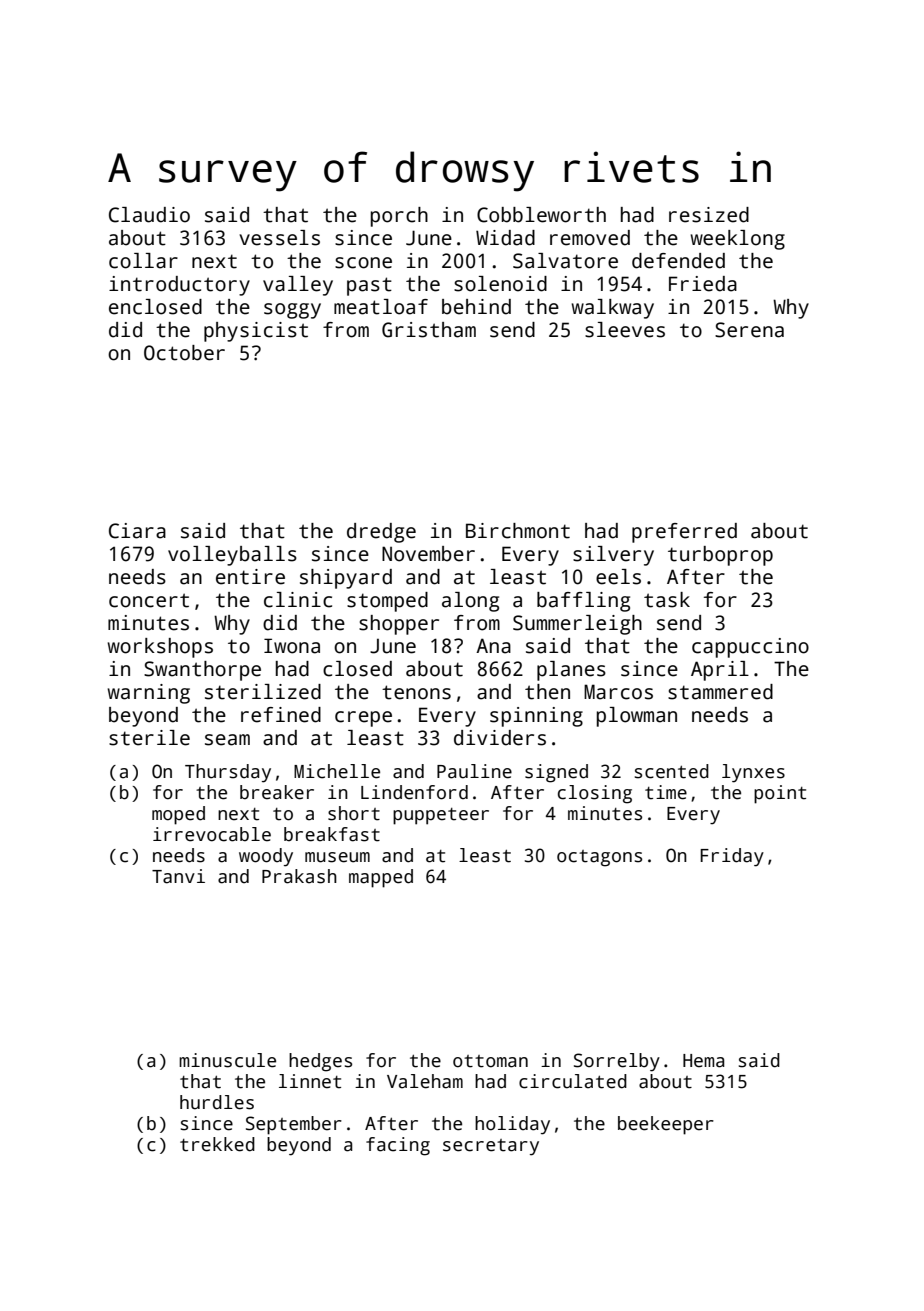  Describe the element at coordinates (425, 1081) in the screenshot. I see `Valeham` at that location.
